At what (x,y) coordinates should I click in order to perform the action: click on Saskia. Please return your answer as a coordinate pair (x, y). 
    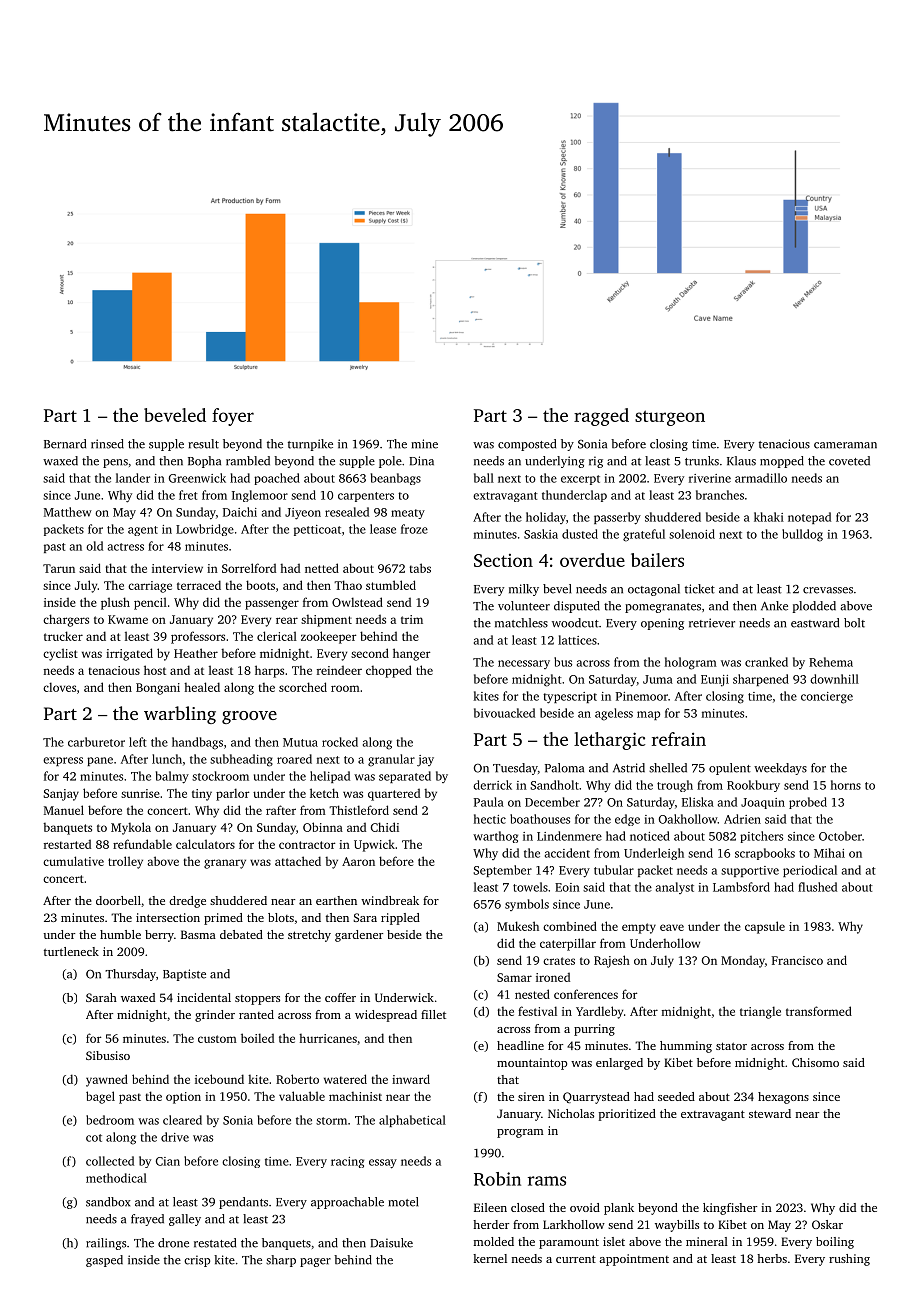
    Looking at the image, I should click on (541, 534).
